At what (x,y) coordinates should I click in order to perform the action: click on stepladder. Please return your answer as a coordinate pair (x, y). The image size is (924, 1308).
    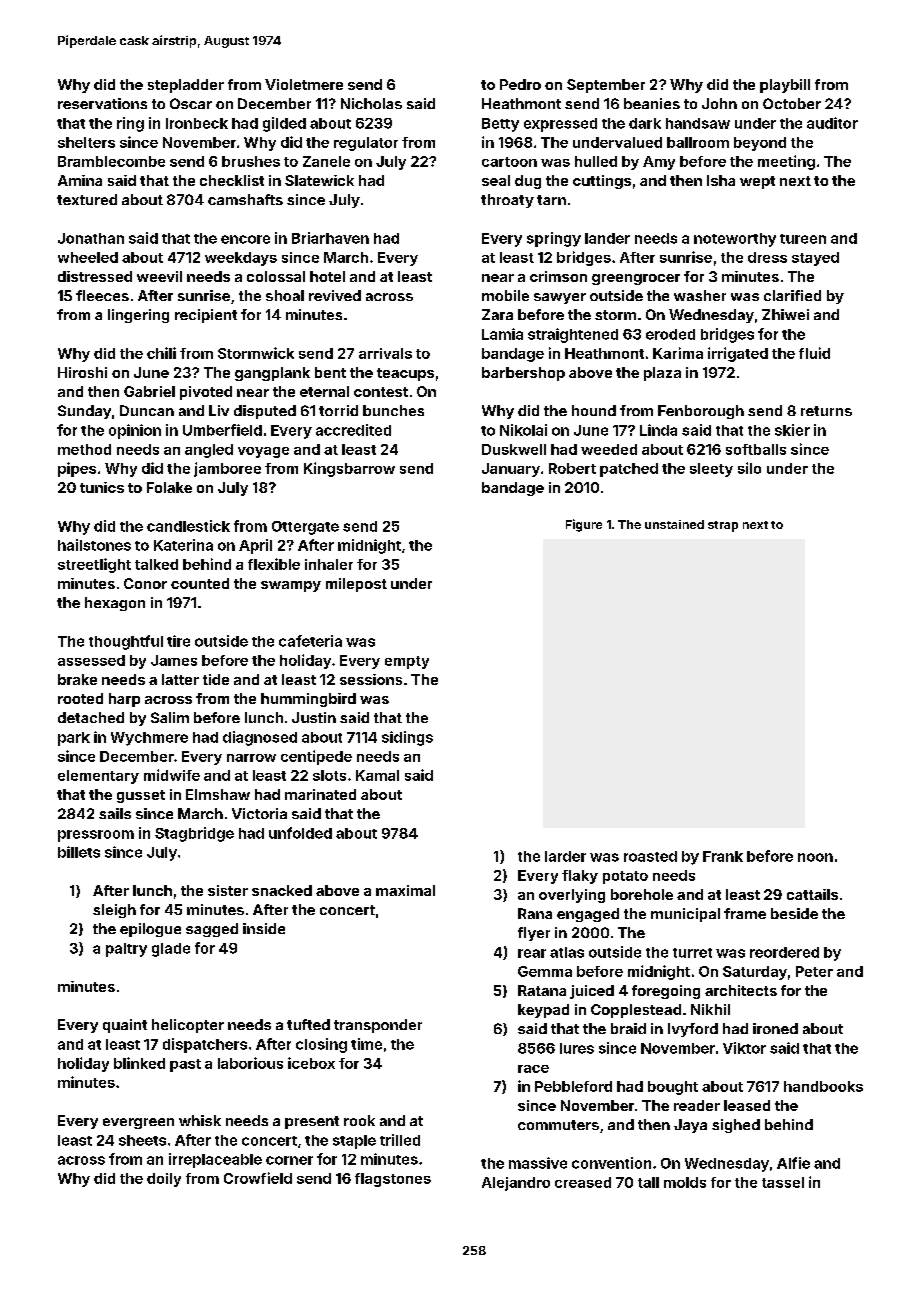
    Looking at the image, I should click on (186, 86).
